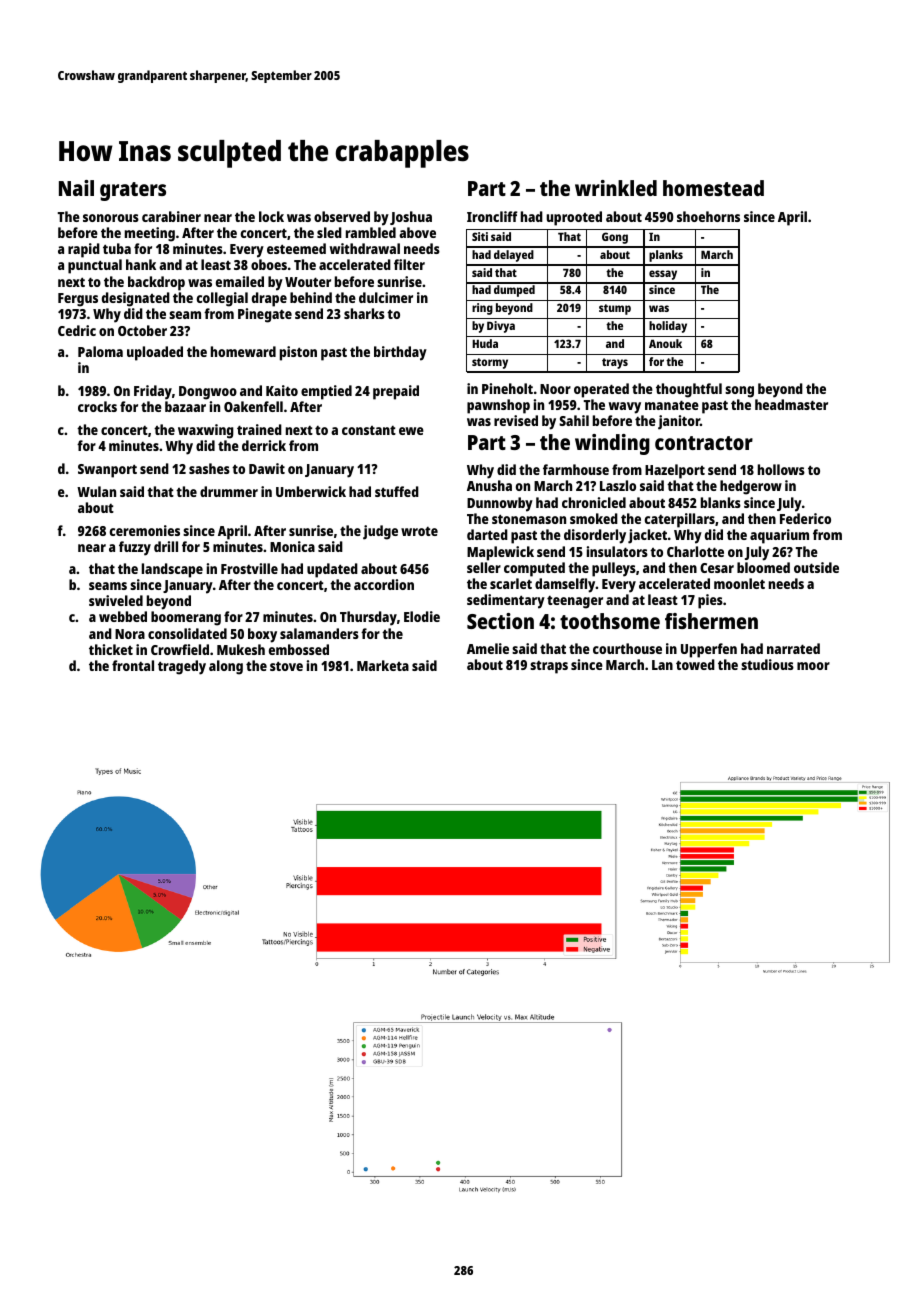 The width and height of the document is (908, 1316). What do you see at coordinates (779, 536) in the document?
I see `aquarium` at bounding box center [779, 536].
